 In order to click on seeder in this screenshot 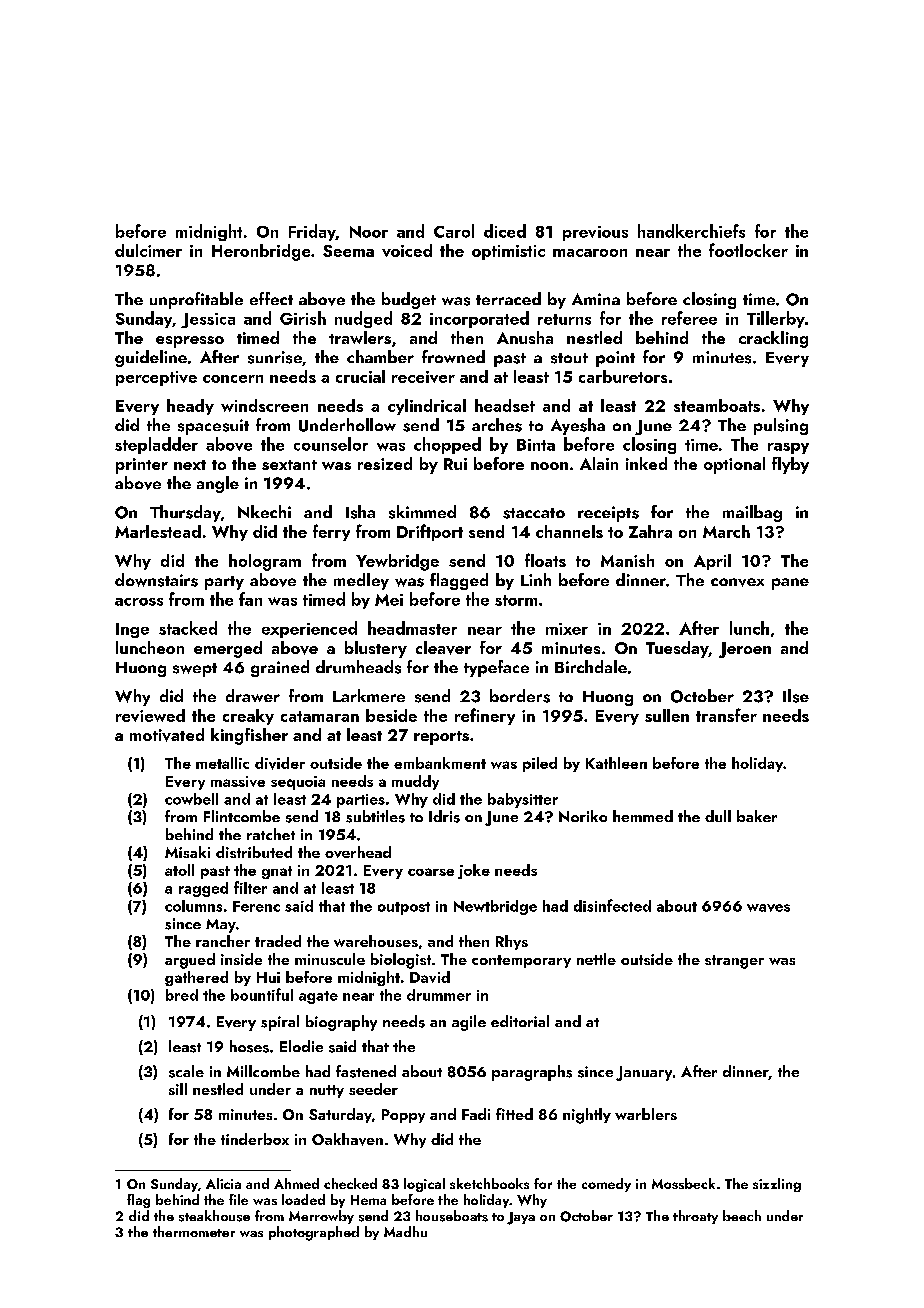, I will do `click(373, 1089)`.
